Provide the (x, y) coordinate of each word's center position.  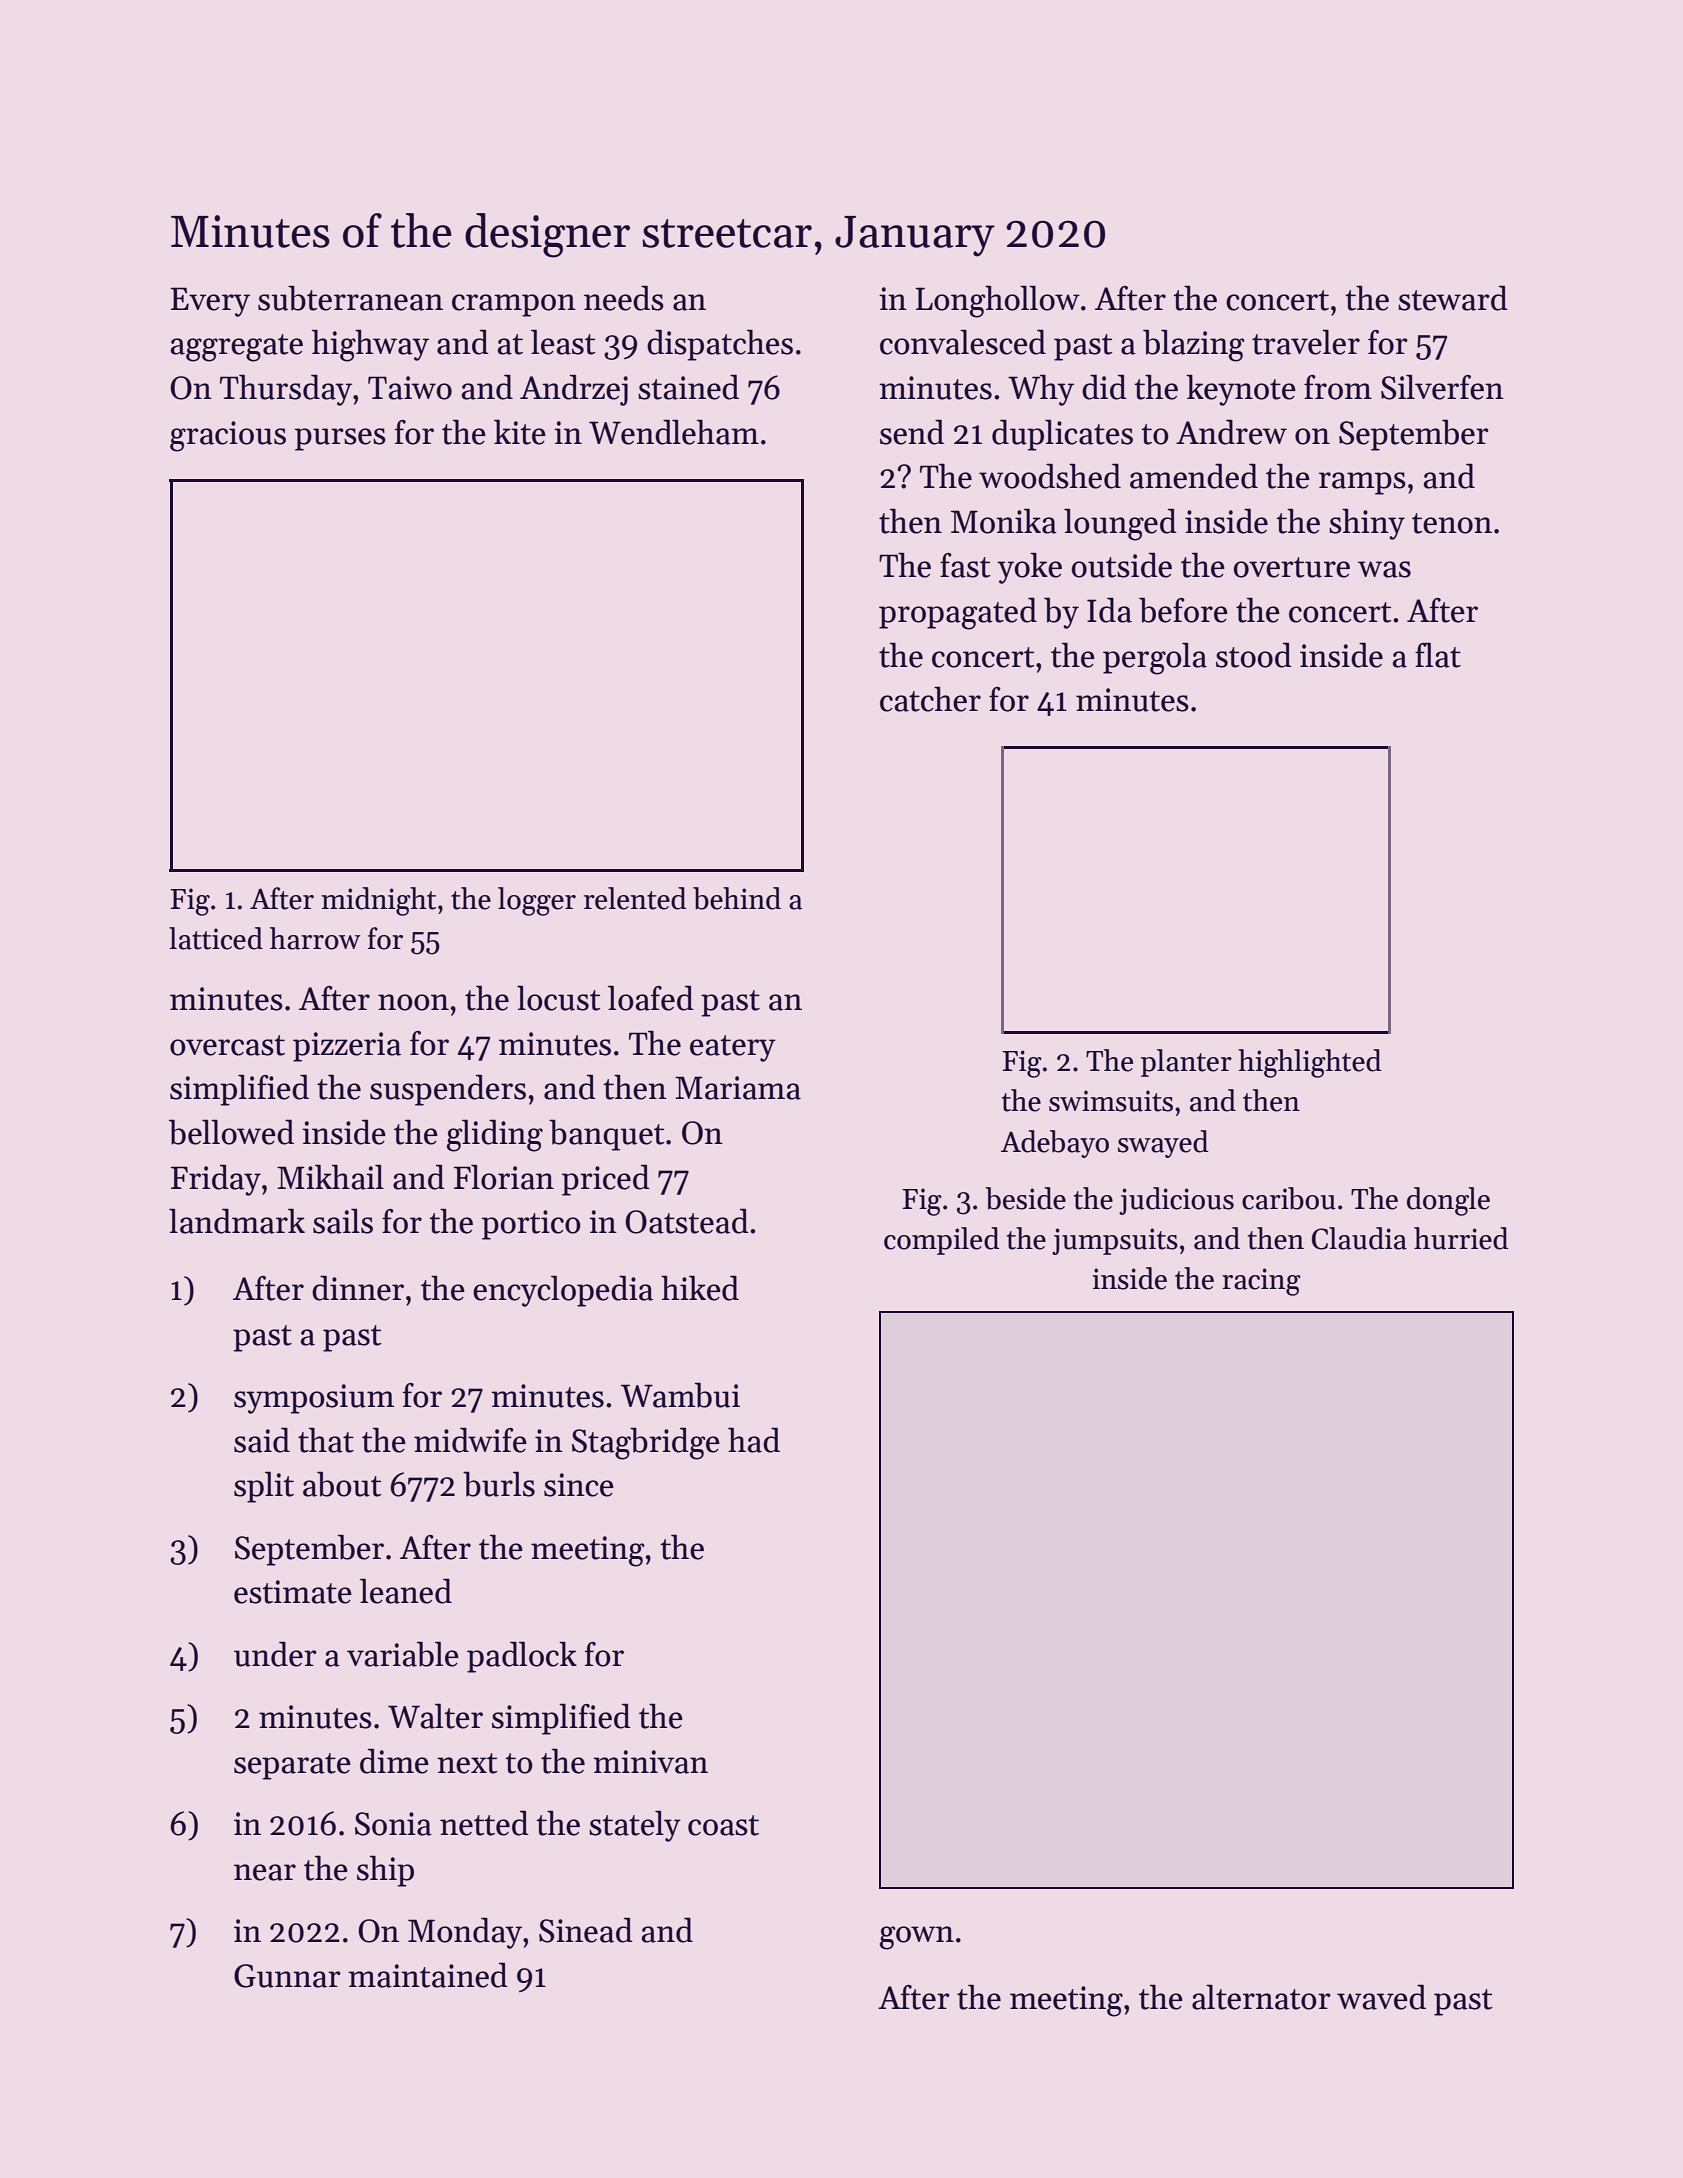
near (265, 1872)
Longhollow (998, 301)
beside (1025, 1198)
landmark (237, 1221)
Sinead (586, 1930)
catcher (930, 699)
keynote (1241, 390)
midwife (470, 1440)
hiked (700, 1288)
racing (1261, 1282)
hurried (1461, 1238)
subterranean (350, 298)
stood (1254, 655)
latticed (216, 938)
